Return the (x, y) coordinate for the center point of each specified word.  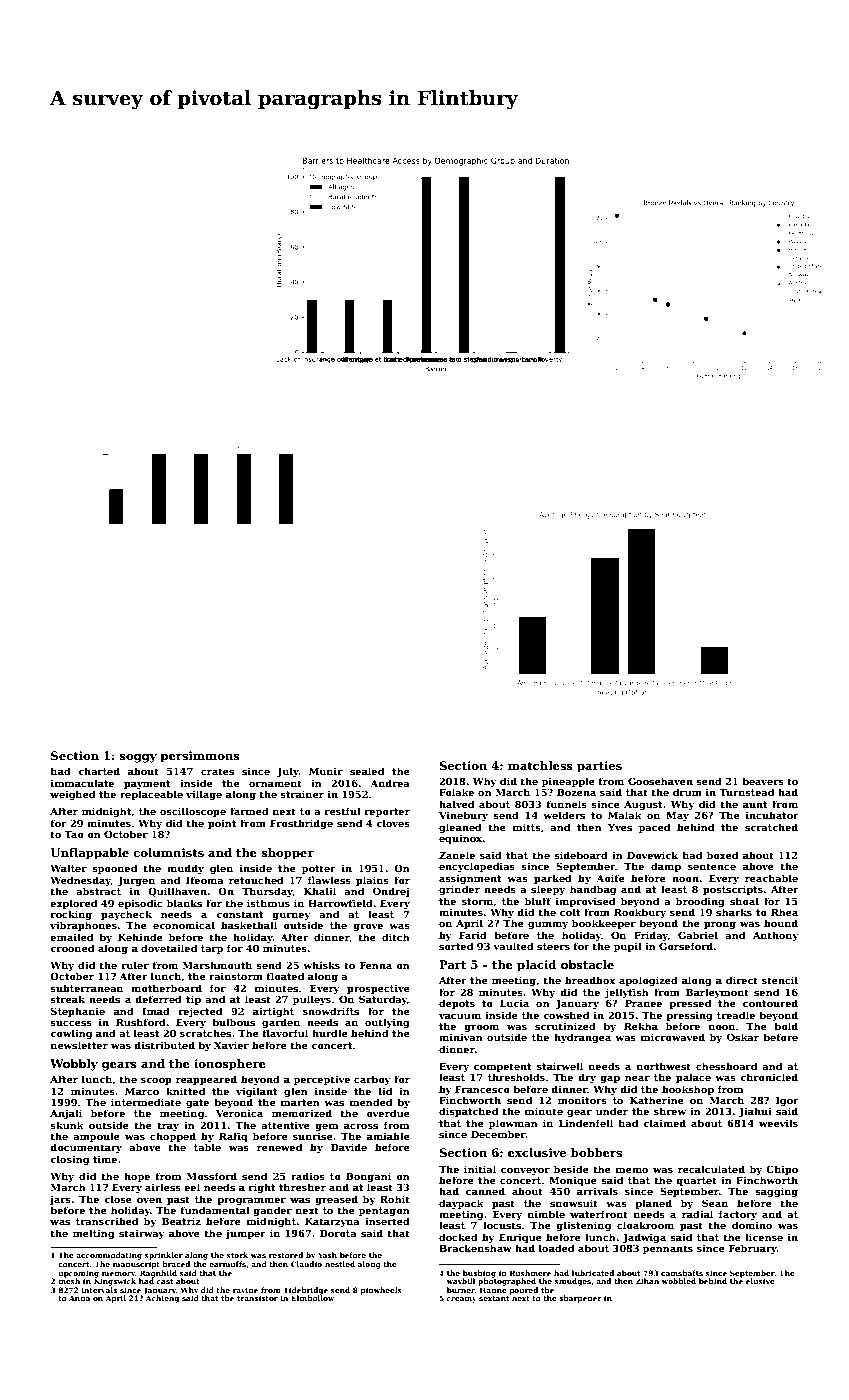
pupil (628, 947)
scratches (205, 1033)
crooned (72, 948)
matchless (540, 765)
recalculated (711, 1169)
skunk (67, 1125)
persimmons (200, 757)
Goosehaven (660, 781)
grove (368, 927)
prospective (378, 989)
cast (165, 1281)
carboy (372, 1080)
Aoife (610, 878)
